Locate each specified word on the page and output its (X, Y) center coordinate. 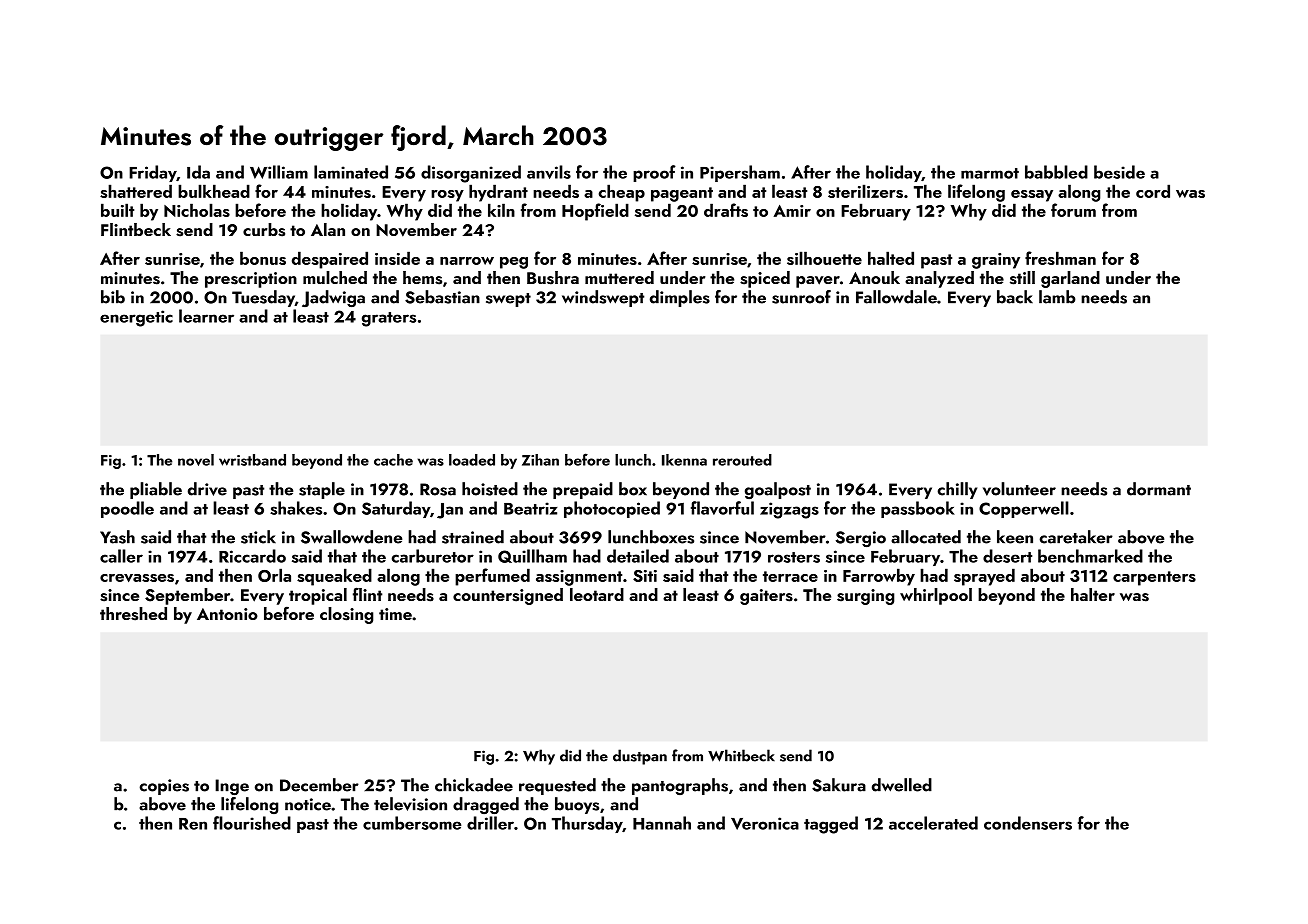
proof (654, 173)
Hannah (662, 823)
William (279, 172)
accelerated (933, 823)
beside (1119, 172)
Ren (193, 824)
